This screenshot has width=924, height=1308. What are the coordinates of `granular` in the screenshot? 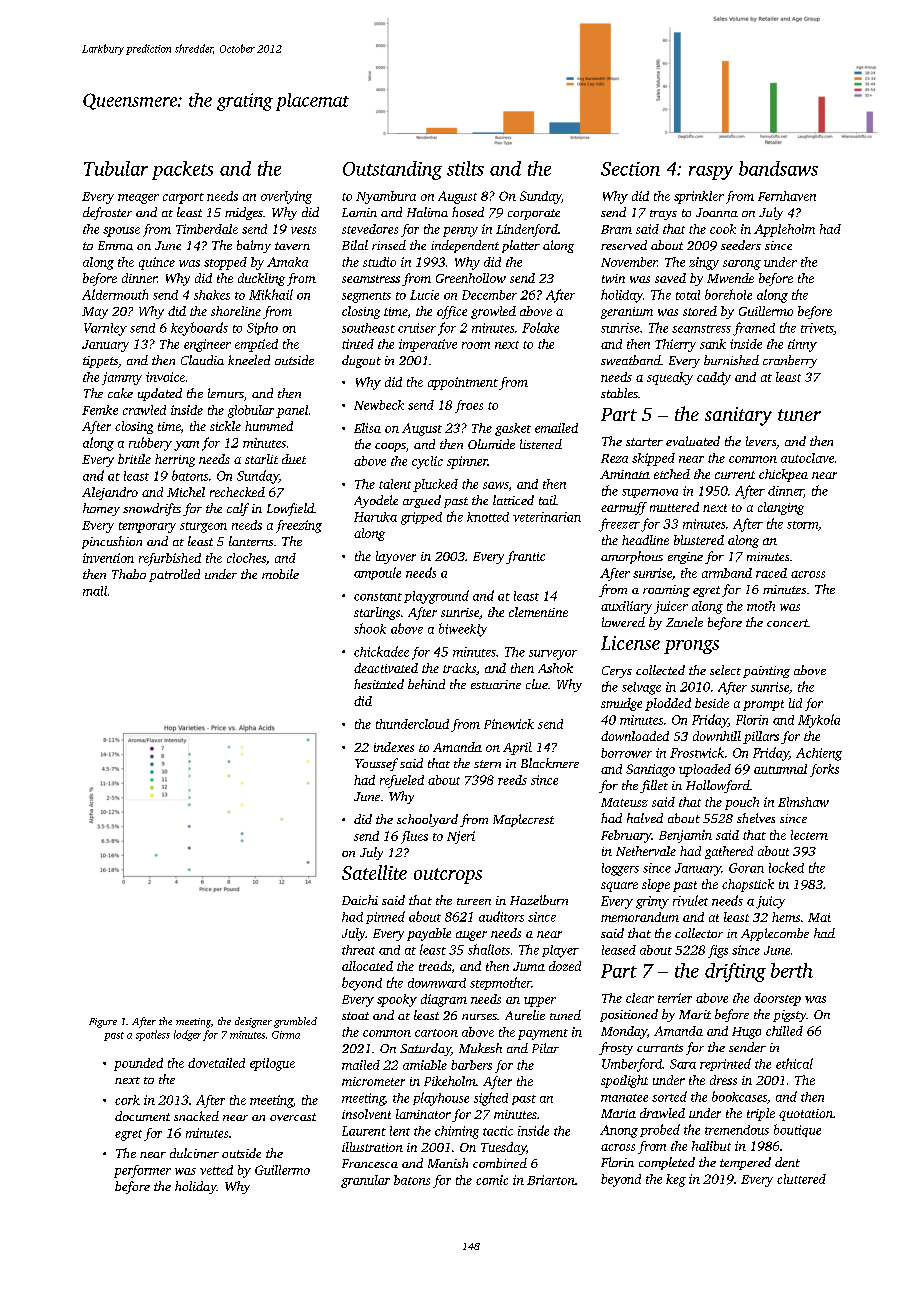 It's located at (365, 1181).
